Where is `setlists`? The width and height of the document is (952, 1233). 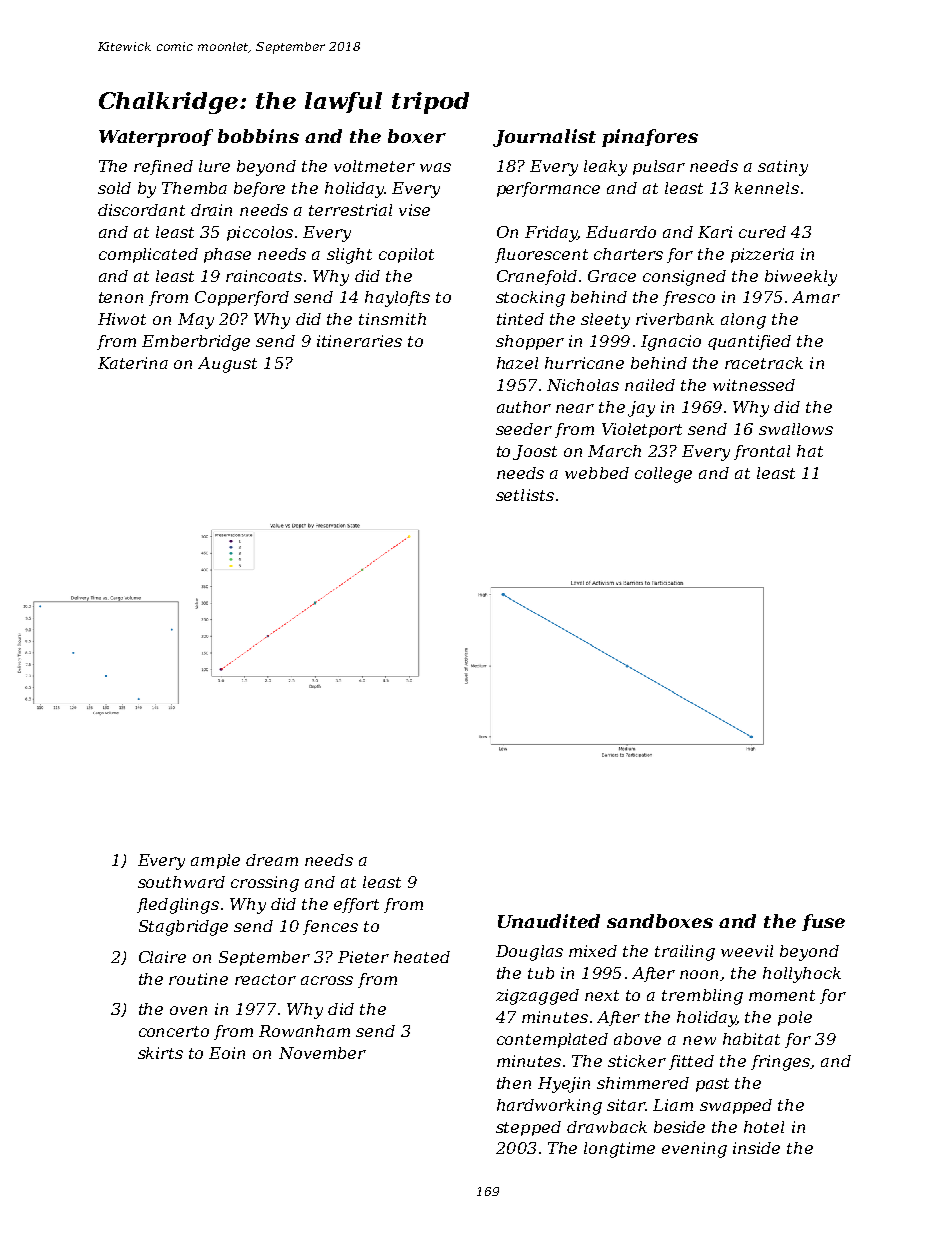 setlists is located at coordinates (525, 495).
